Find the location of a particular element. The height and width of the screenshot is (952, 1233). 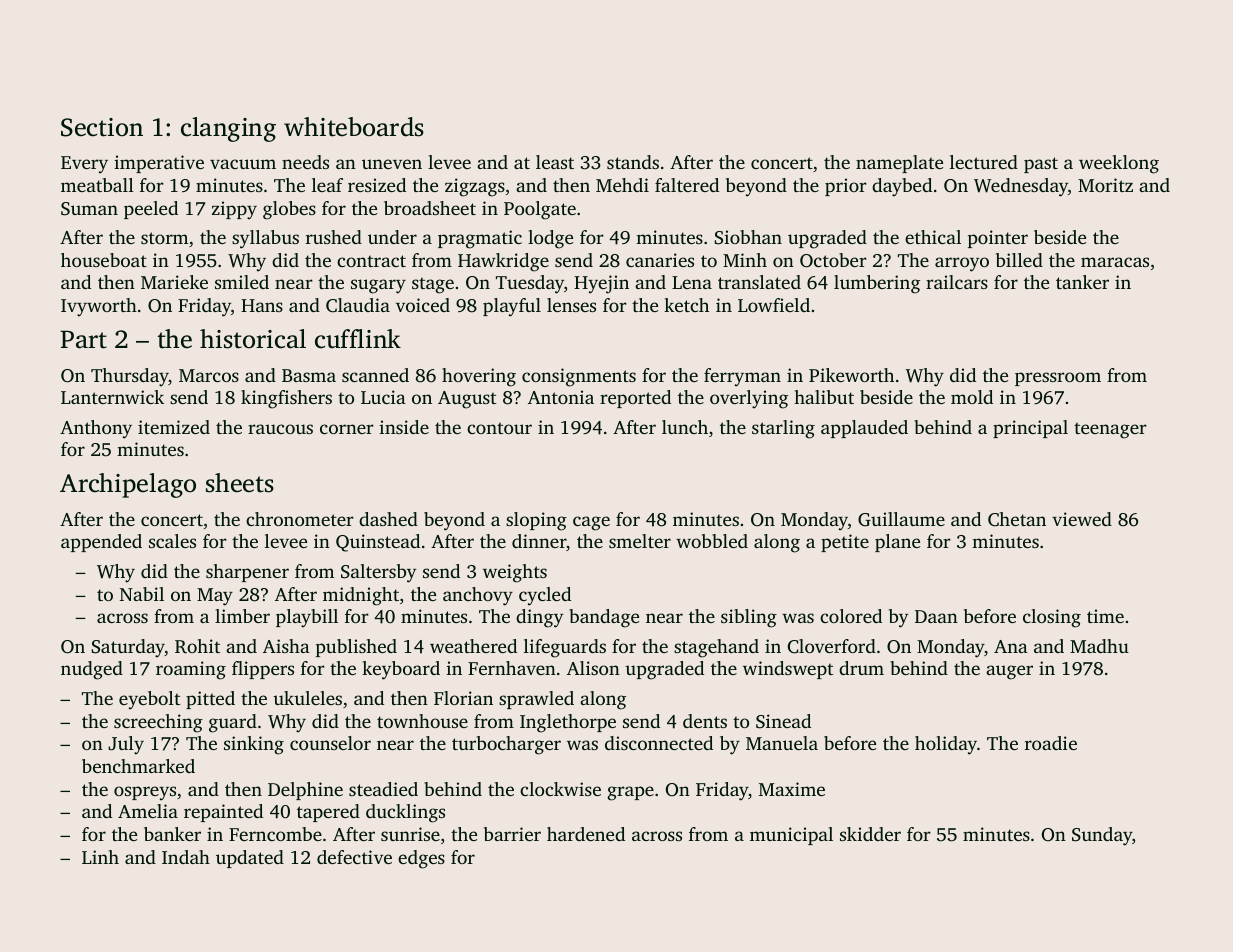

roadie is located at coordinates (1051, 743).
